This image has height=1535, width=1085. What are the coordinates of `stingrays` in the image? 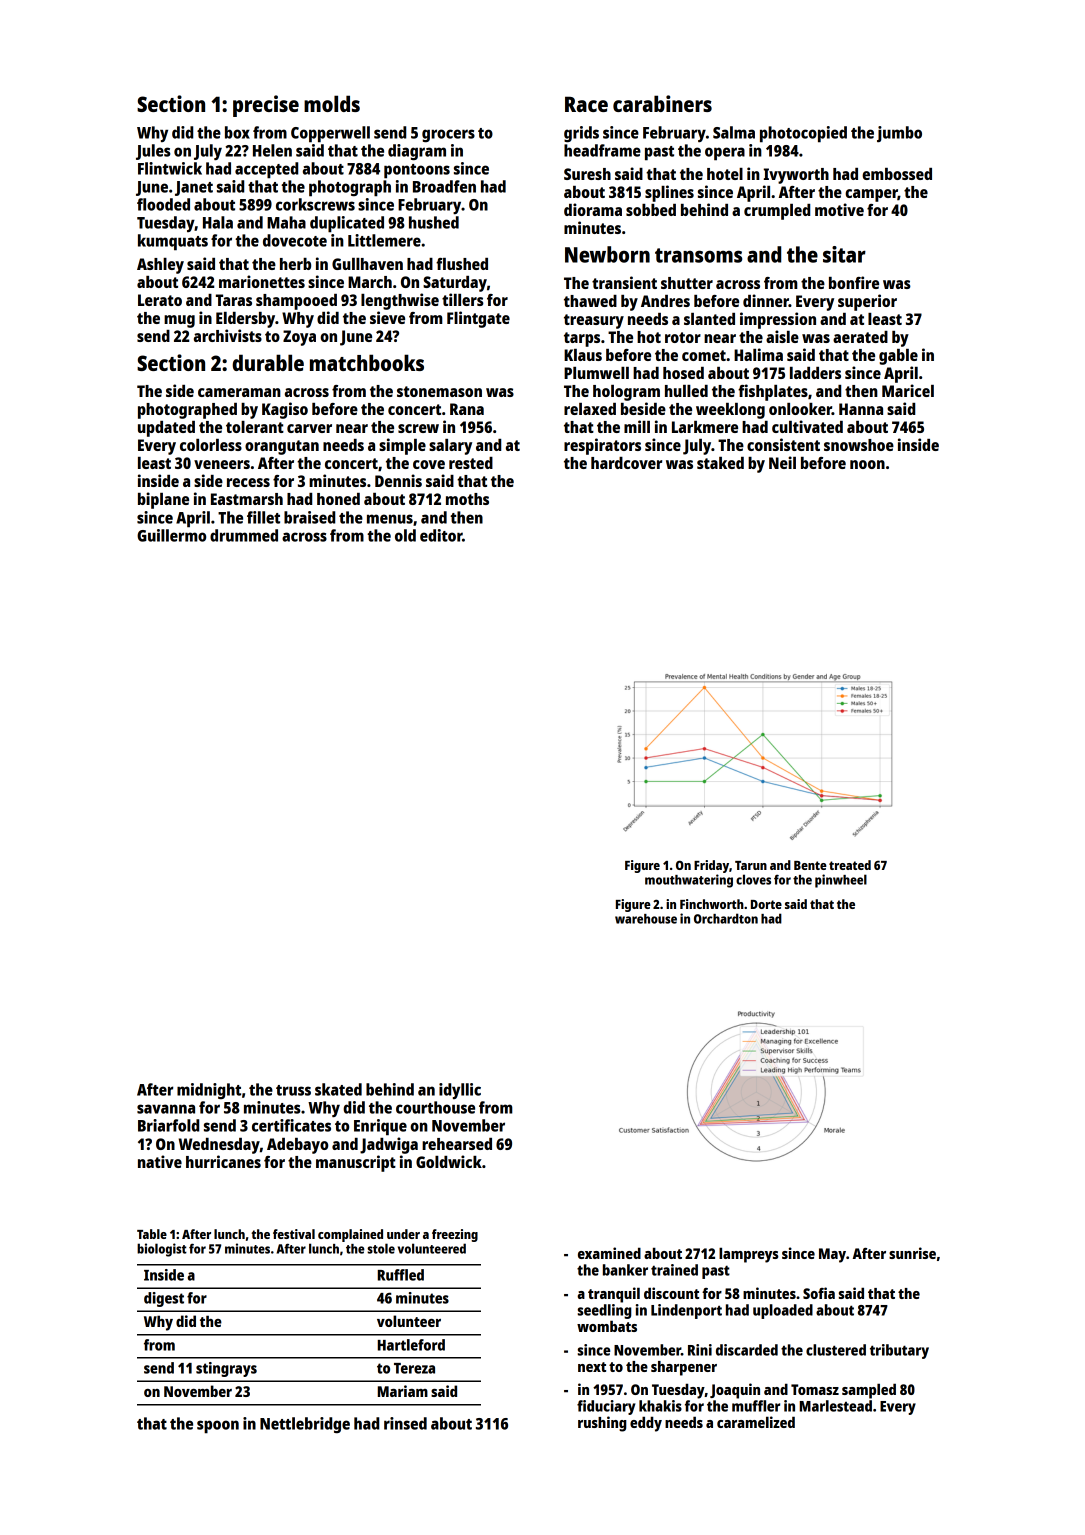 It's located at (226, 1369).
